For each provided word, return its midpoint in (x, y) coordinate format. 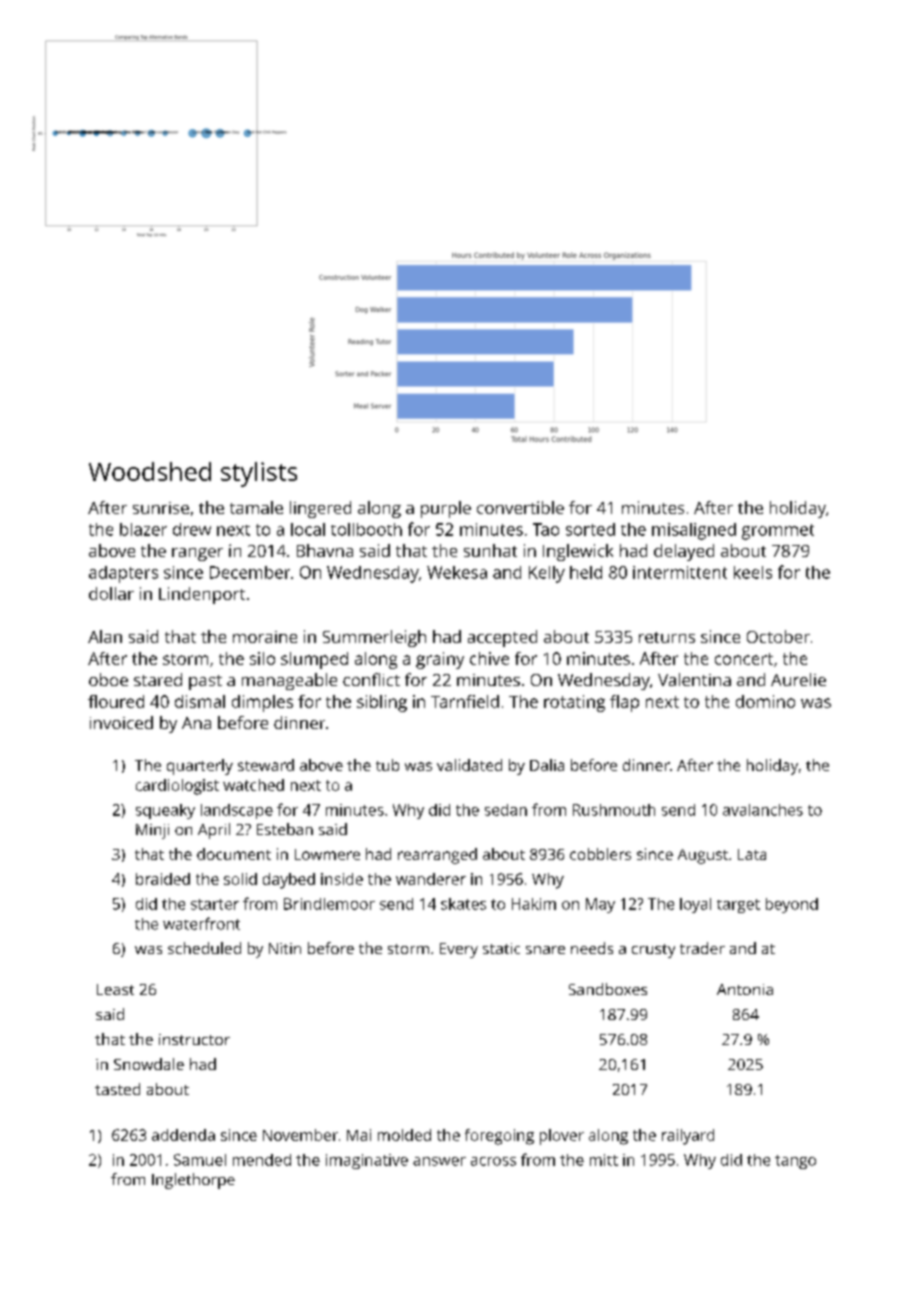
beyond (792, 905)
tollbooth (366, 529)
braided (163, 879)
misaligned (694, 531)
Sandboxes (608, 989)
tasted (117, 1089)
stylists (259, 474)
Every (459, 950)
